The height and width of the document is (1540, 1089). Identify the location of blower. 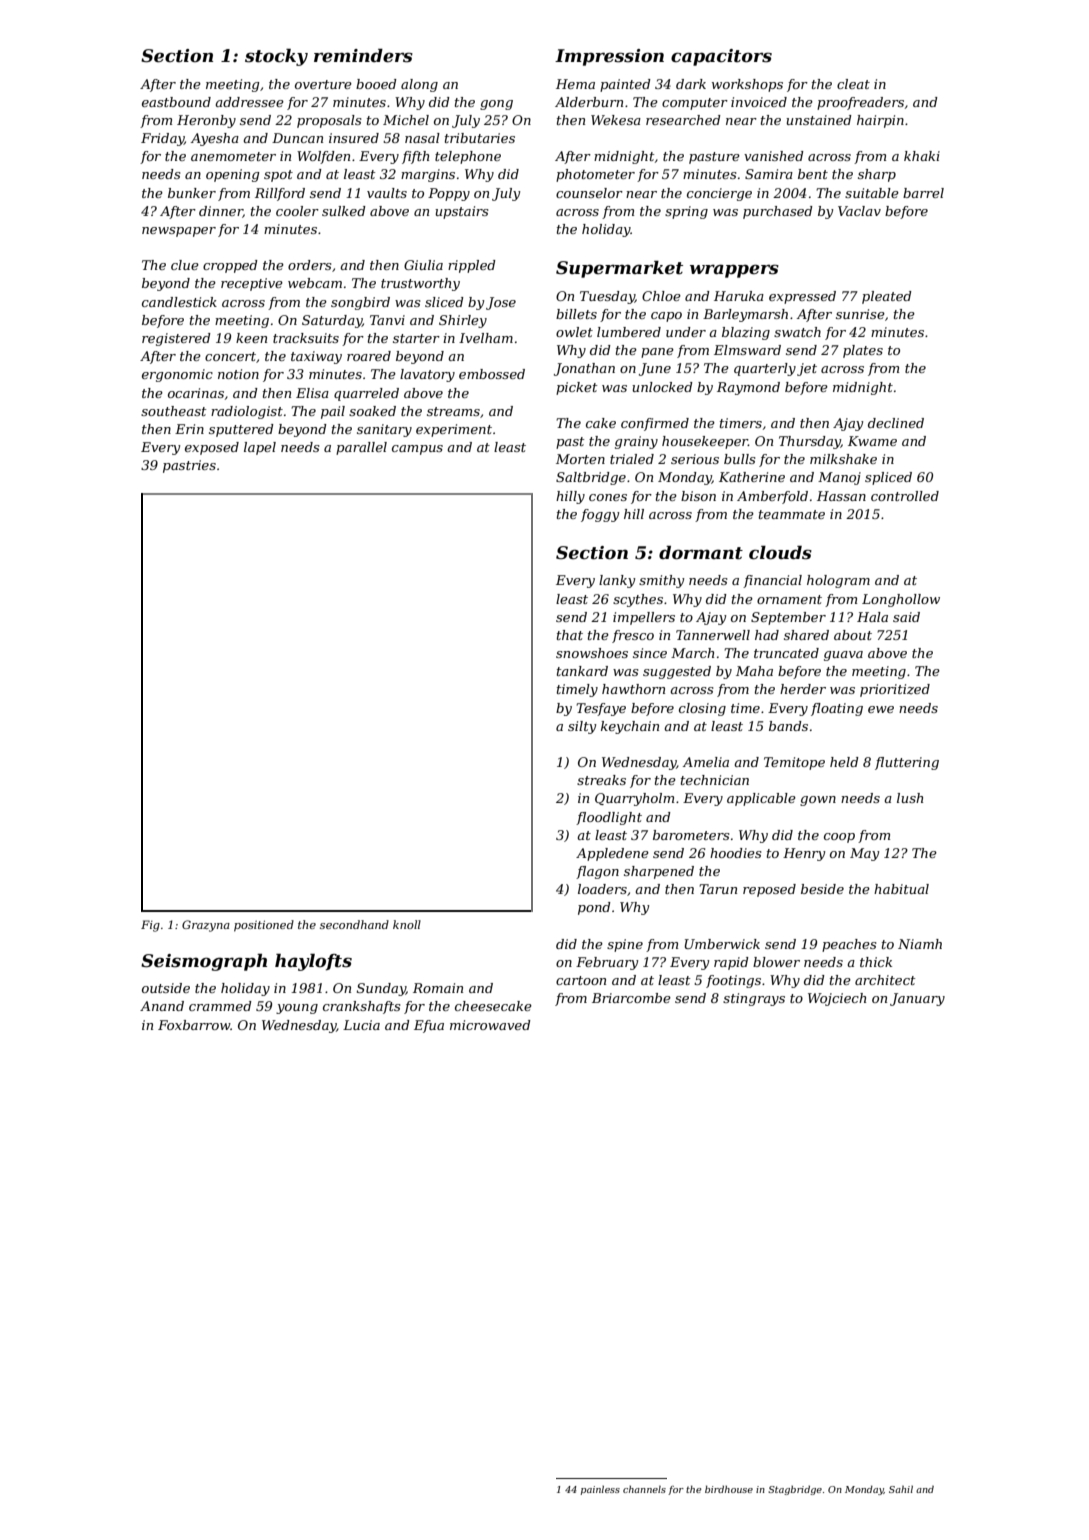
(776, 962).
